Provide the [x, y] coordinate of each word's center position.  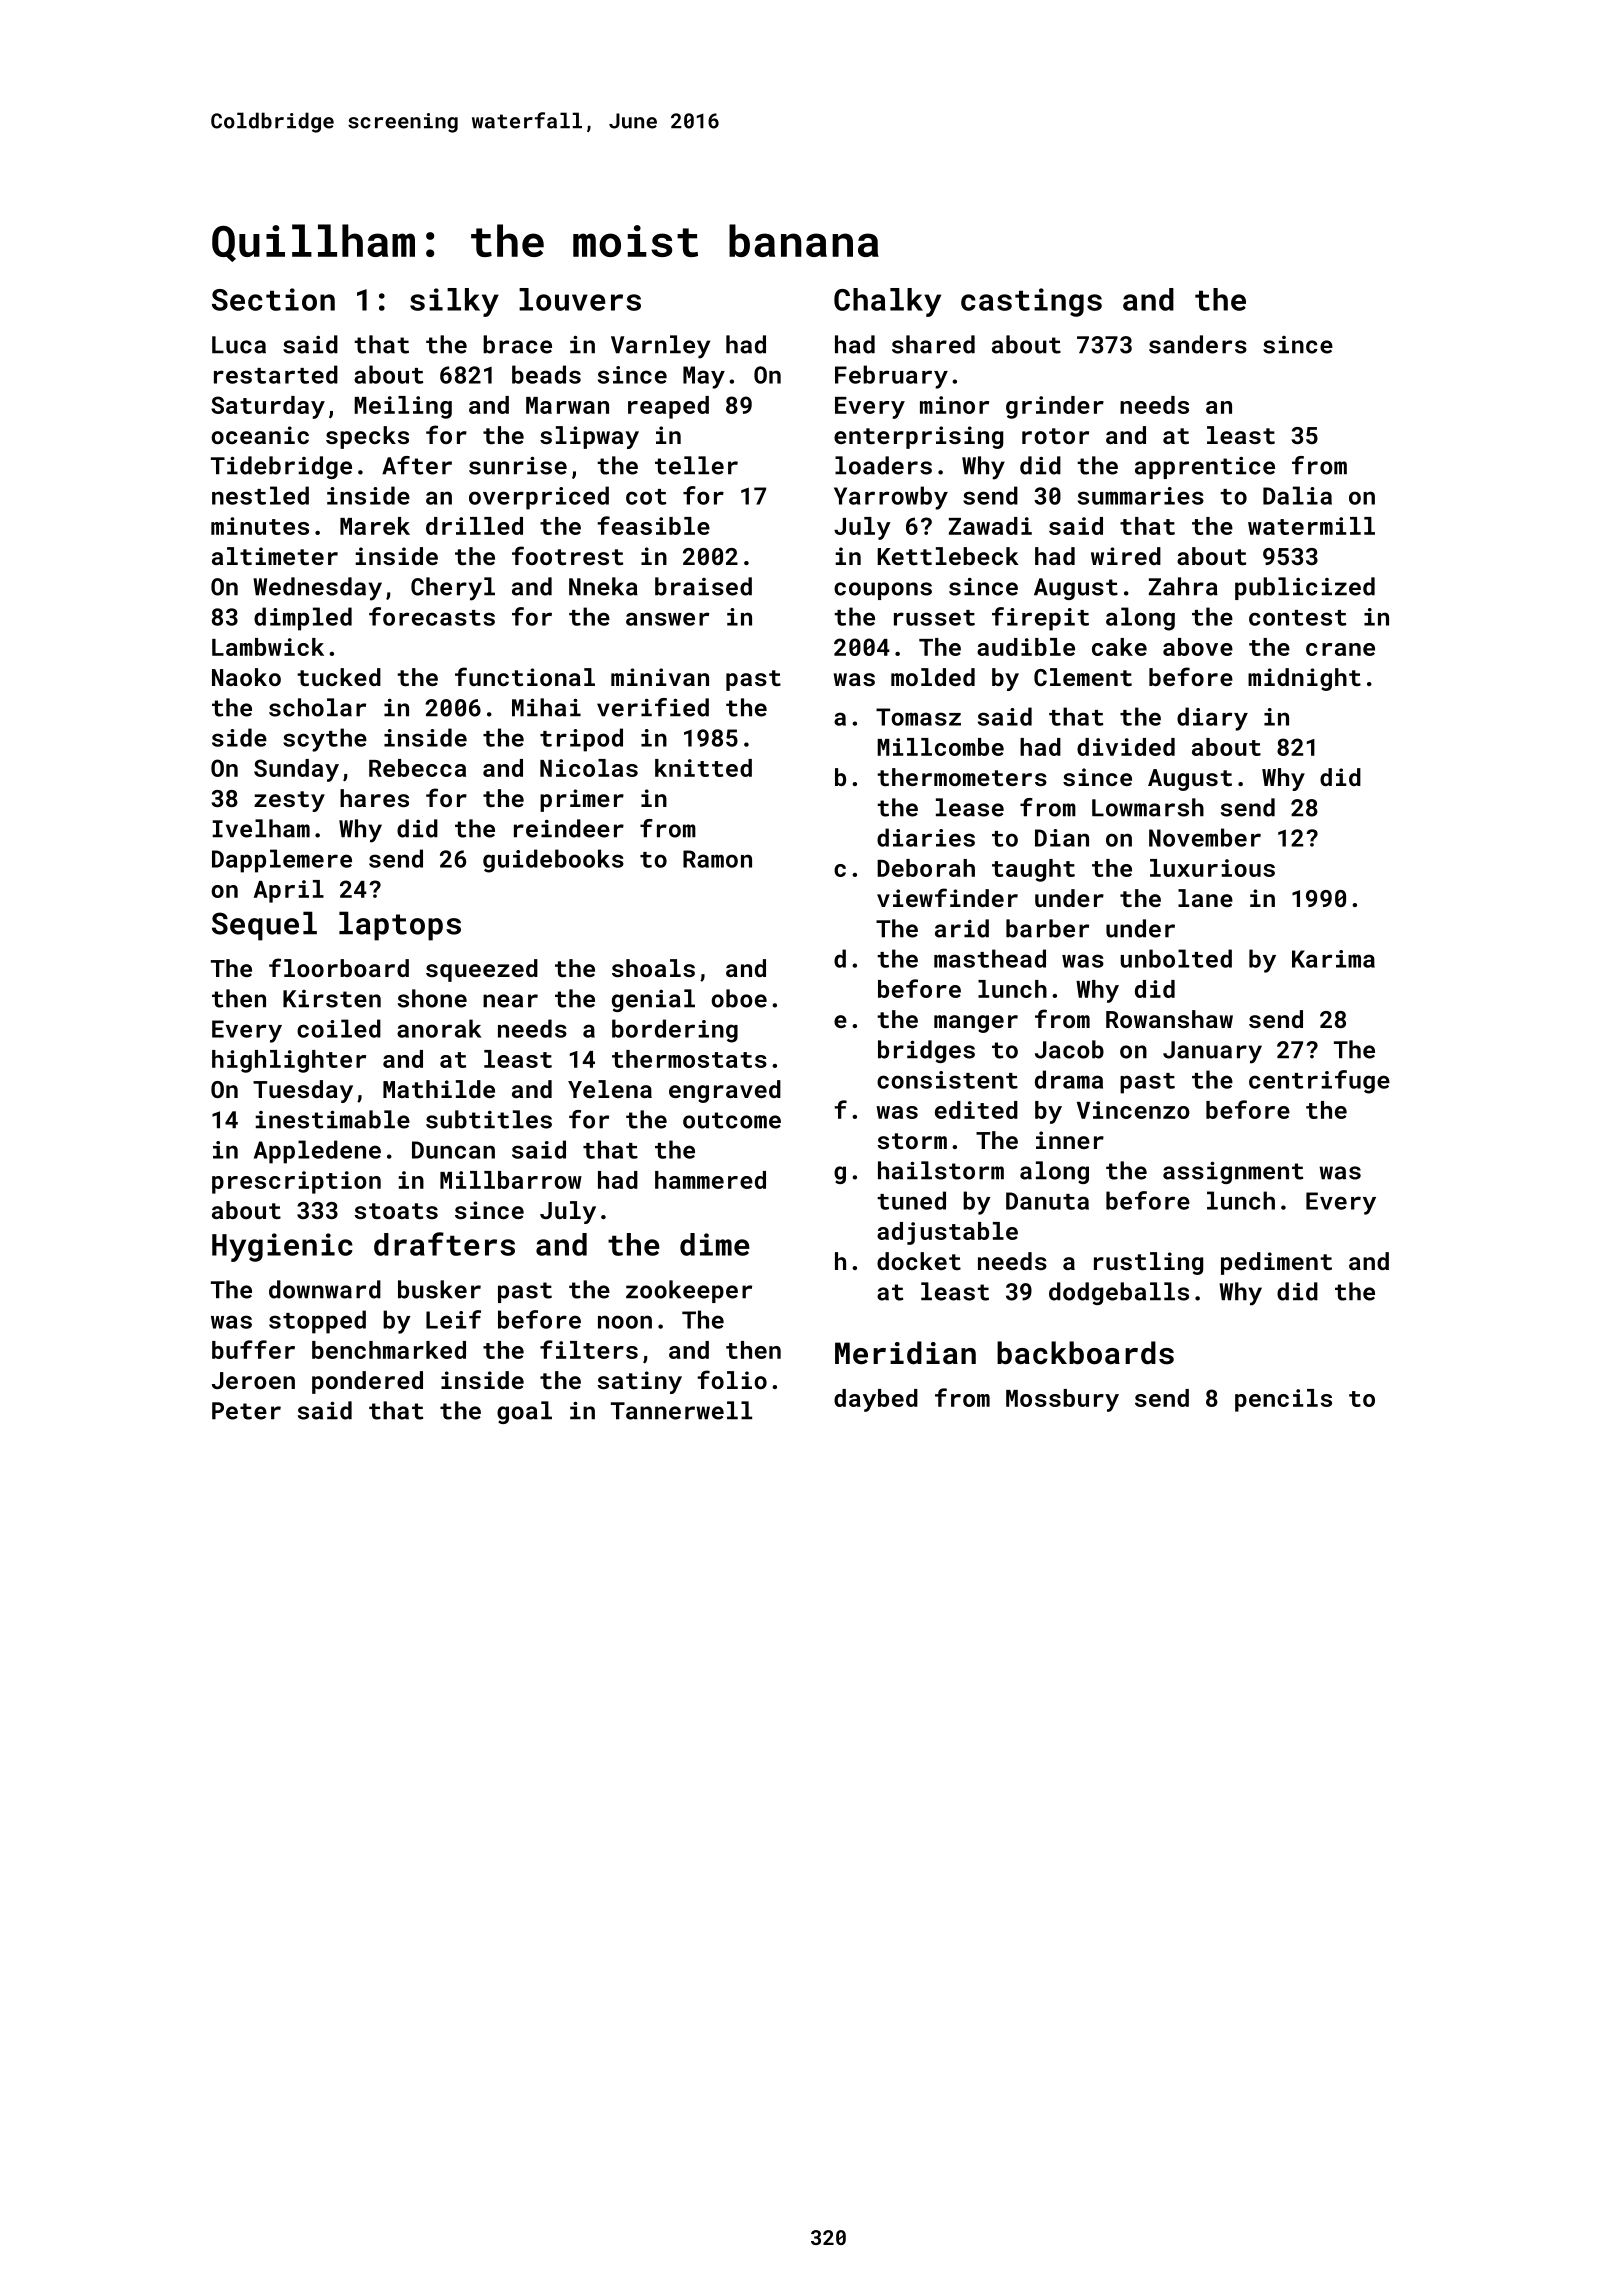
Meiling [403, 407]
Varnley [660, 347]
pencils [1283, 1400]
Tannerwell [681, 1410]
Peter [246, 1411]
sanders [1198, 344]
